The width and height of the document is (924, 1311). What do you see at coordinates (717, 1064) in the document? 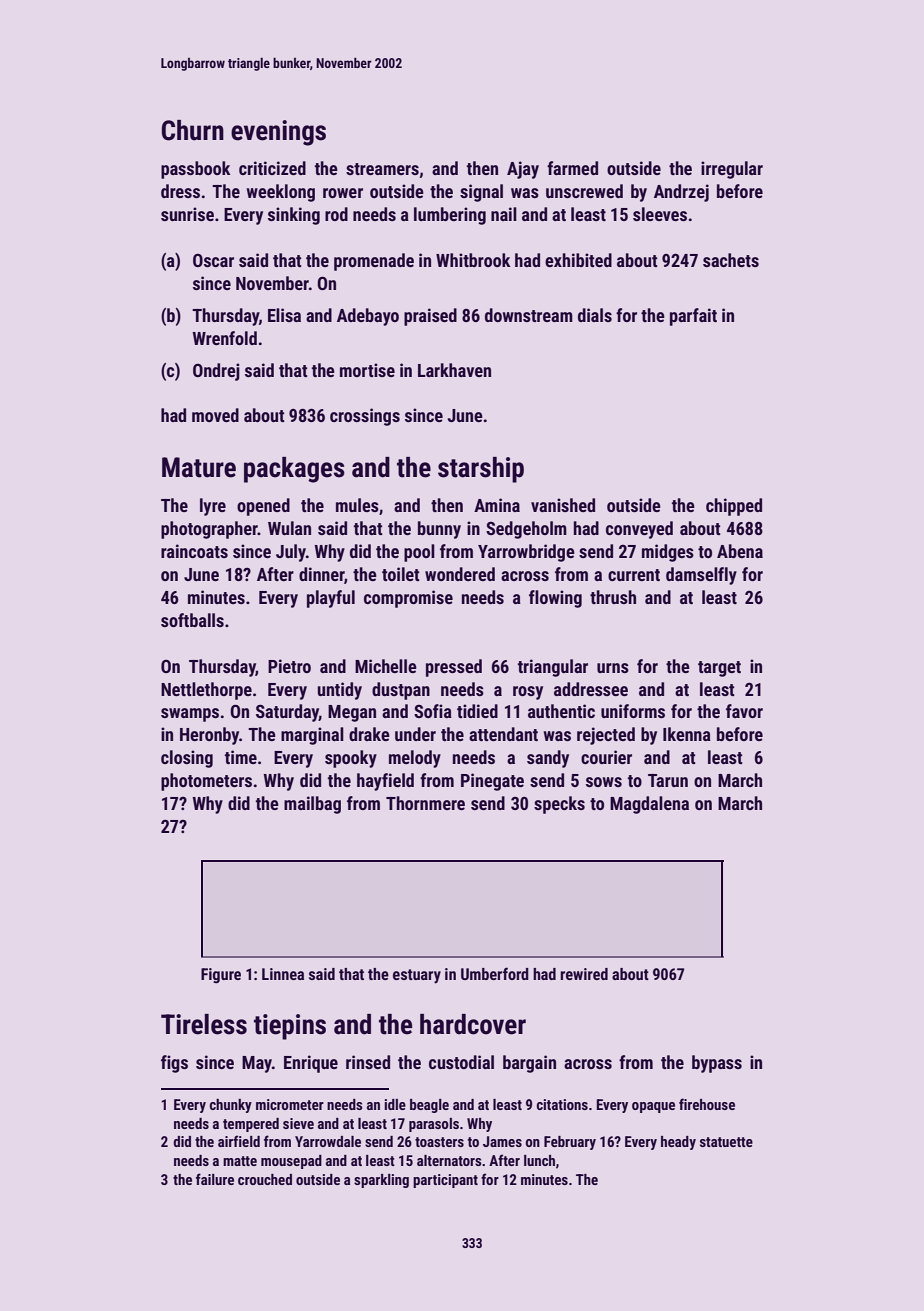
I see `bypass` at bounding box center [717, 1064].
